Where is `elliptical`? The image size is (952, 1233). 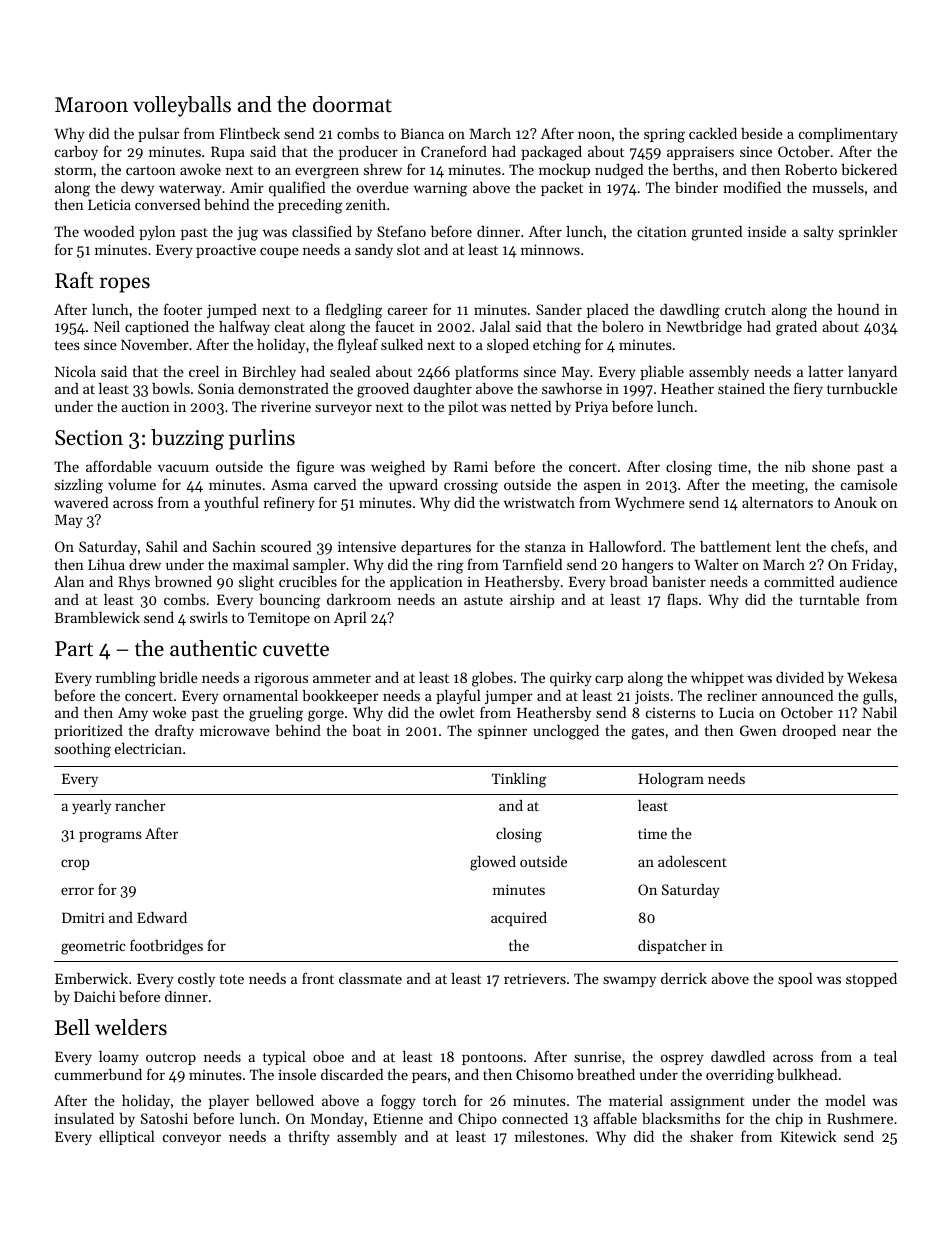 elliptical is located at coordinates (127, 1138).
